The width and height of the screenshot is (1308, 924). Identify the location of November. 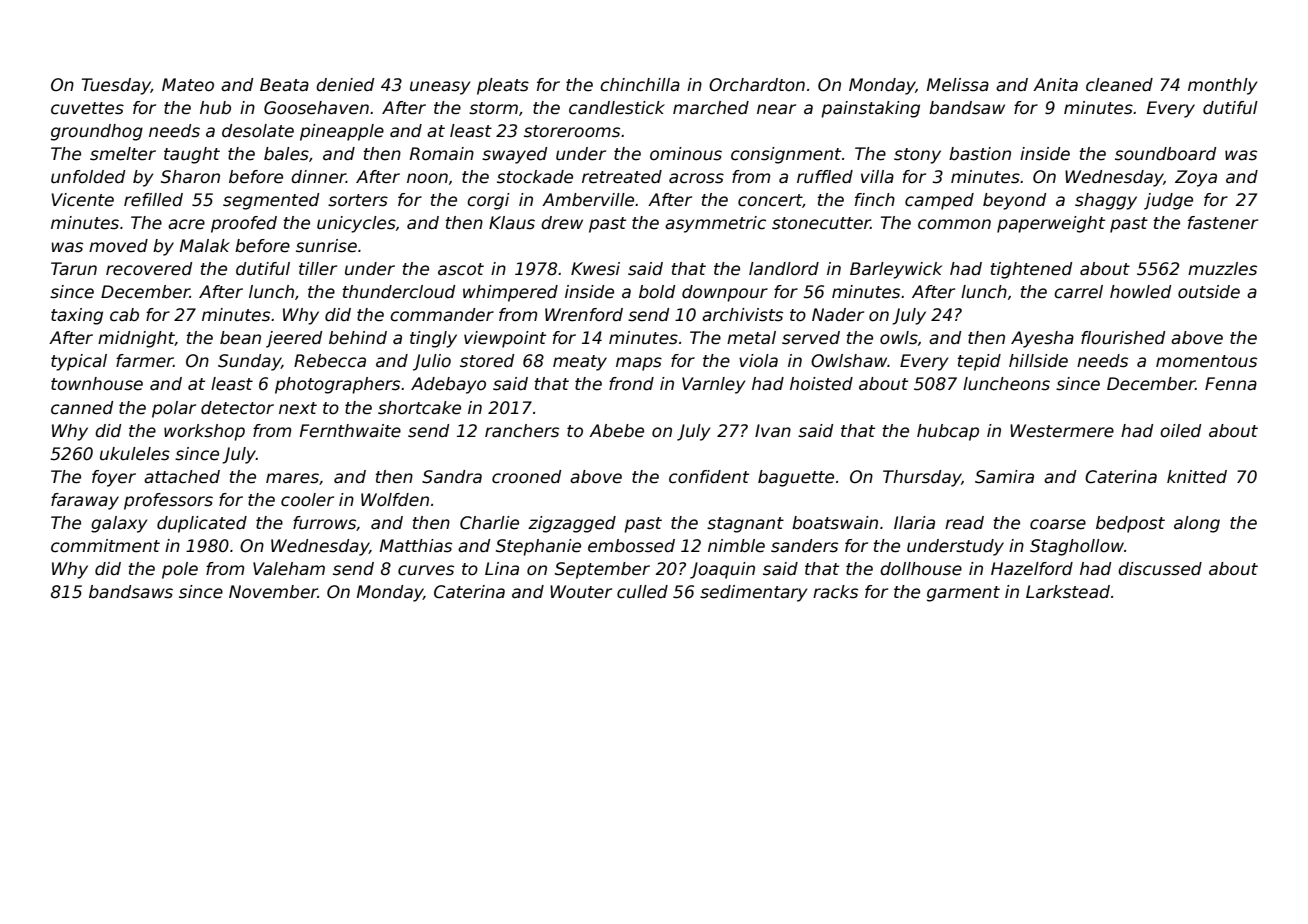
(273, 592).
